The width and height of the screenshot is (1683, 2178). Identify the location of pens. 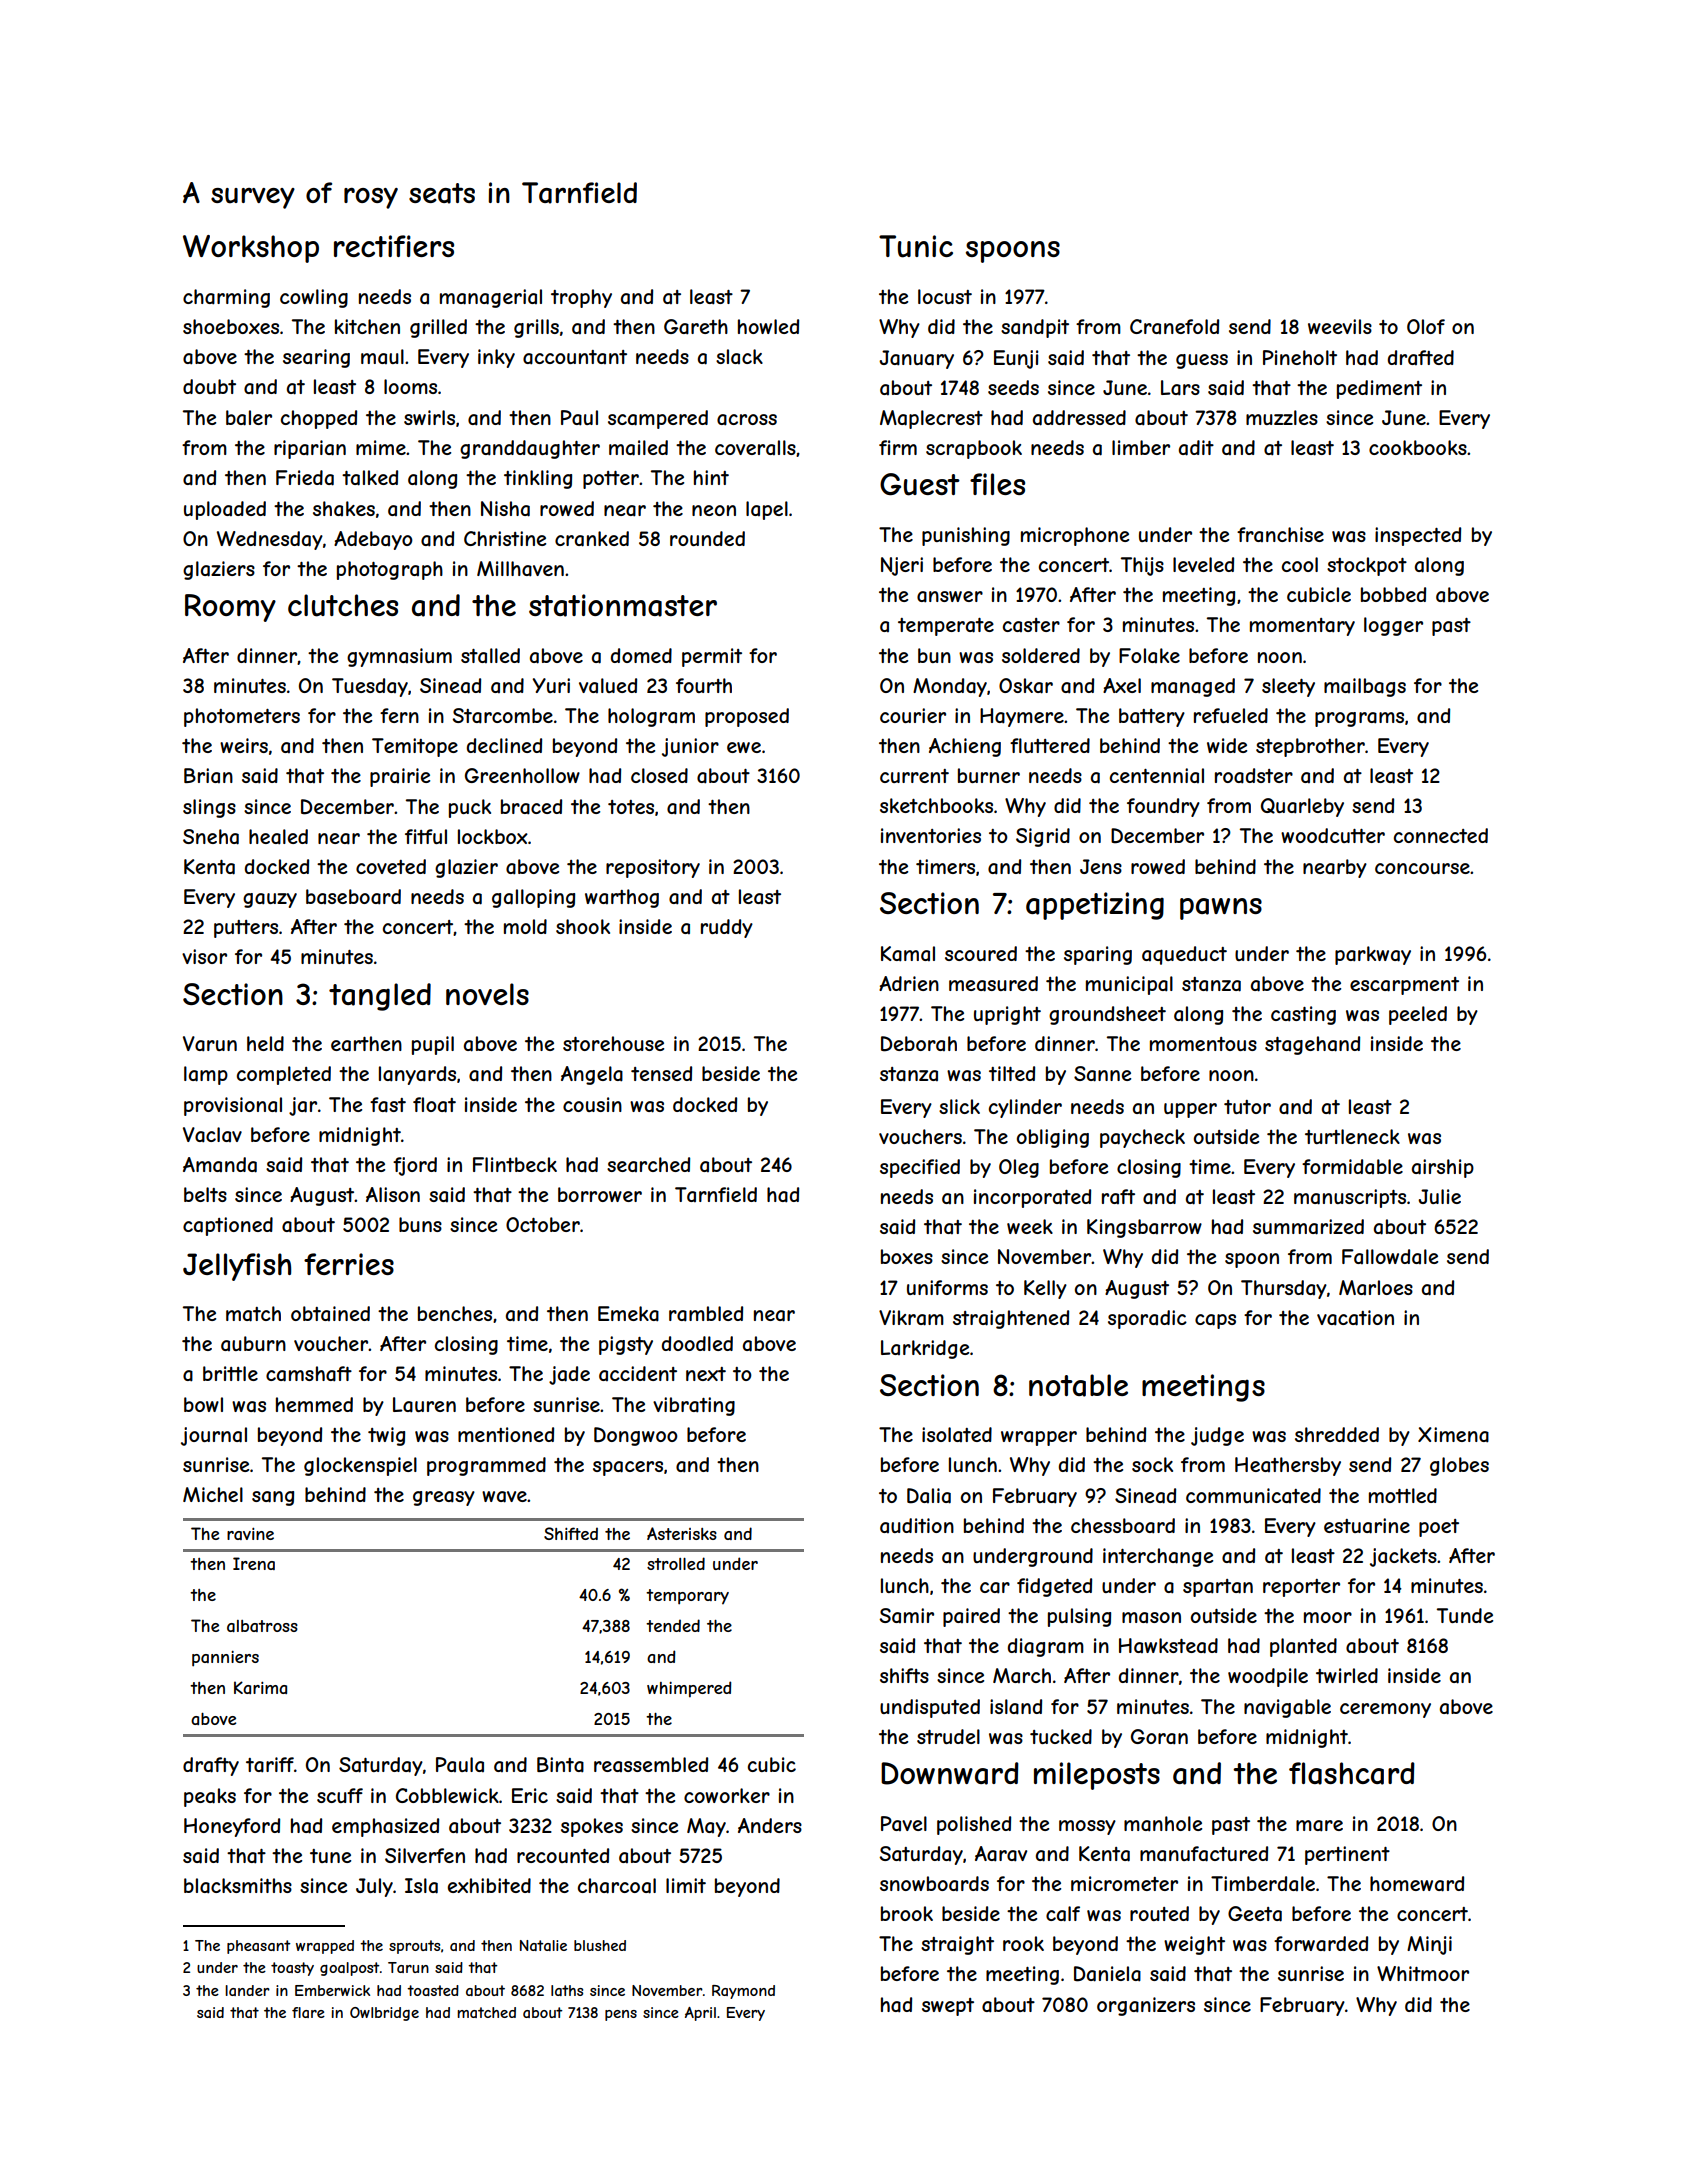
(621, 2015).
